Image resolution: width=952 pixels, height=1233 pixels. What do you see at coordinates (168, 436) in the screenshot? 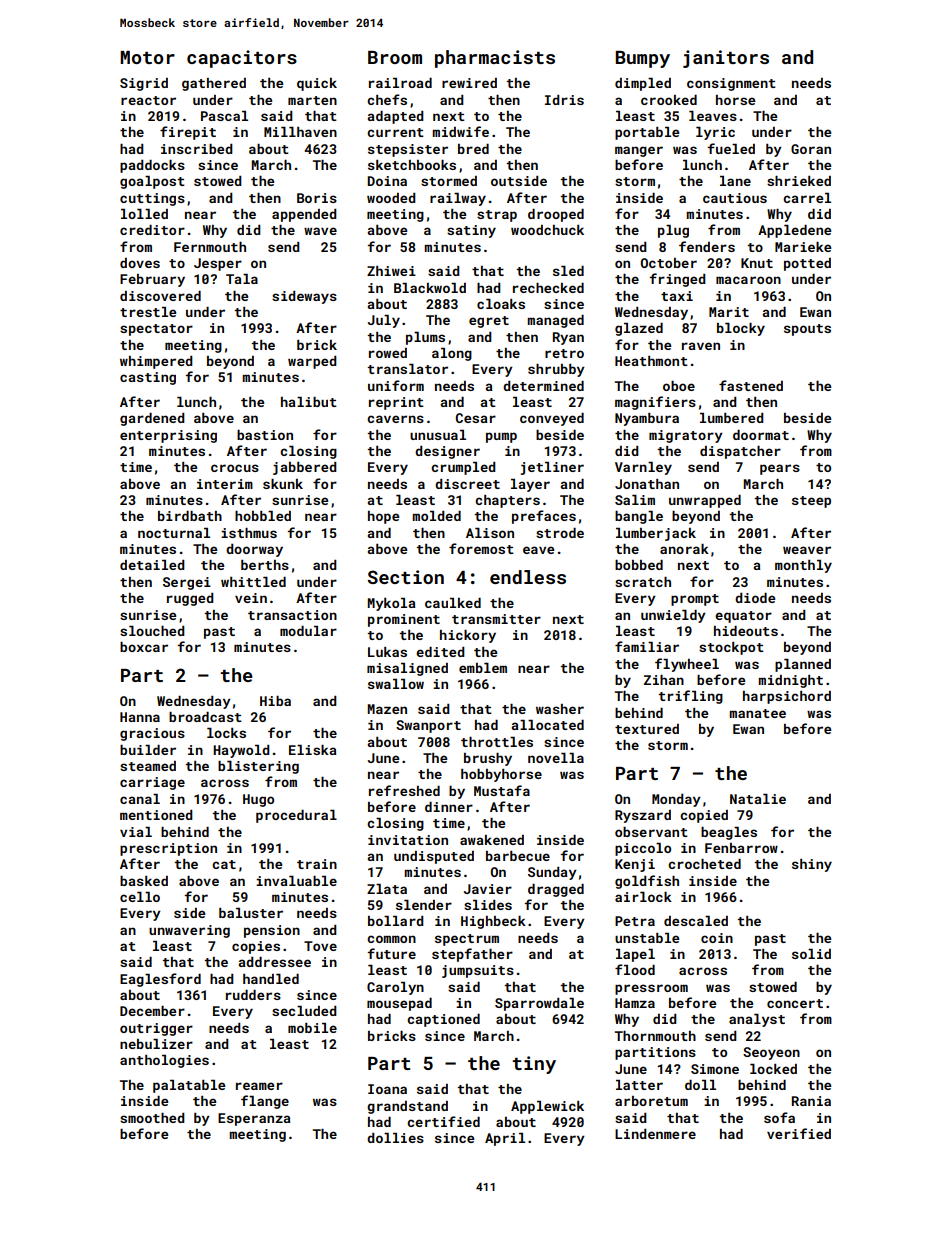
I see `enterprising` at bounding box center [168, 436].
